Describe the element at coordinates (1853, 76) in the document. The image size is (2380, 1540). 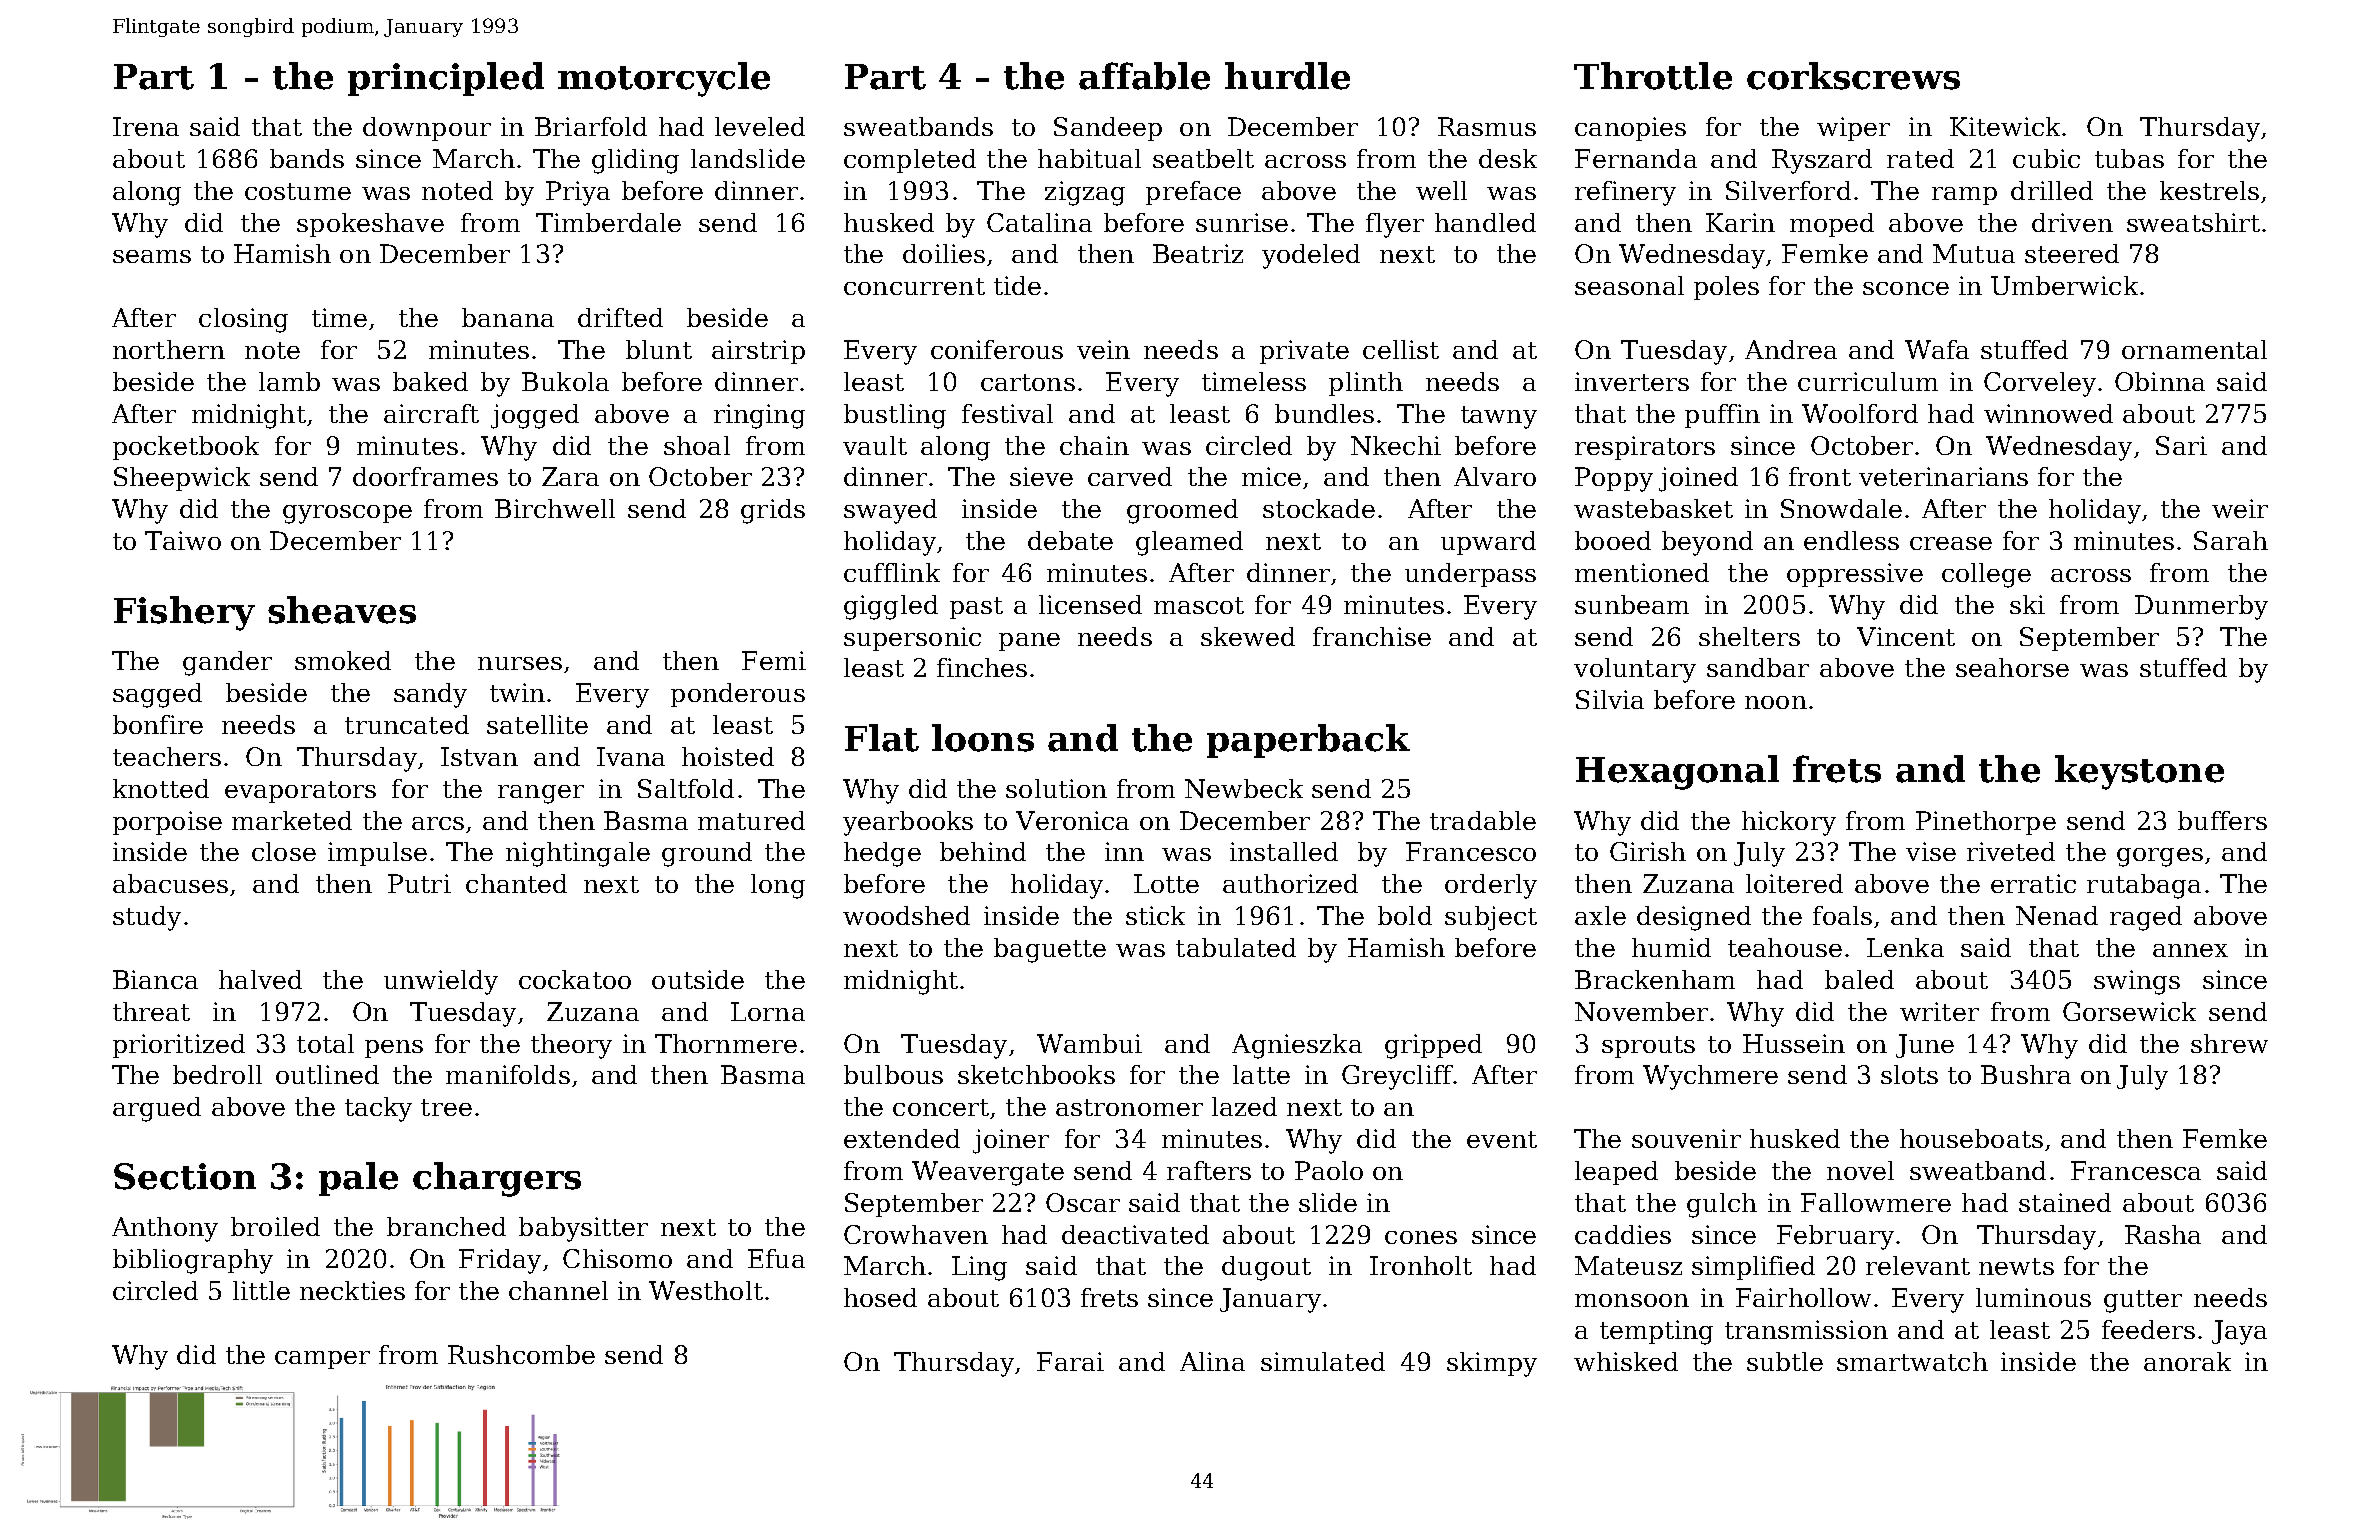
I see `corkscrews` at that location.
